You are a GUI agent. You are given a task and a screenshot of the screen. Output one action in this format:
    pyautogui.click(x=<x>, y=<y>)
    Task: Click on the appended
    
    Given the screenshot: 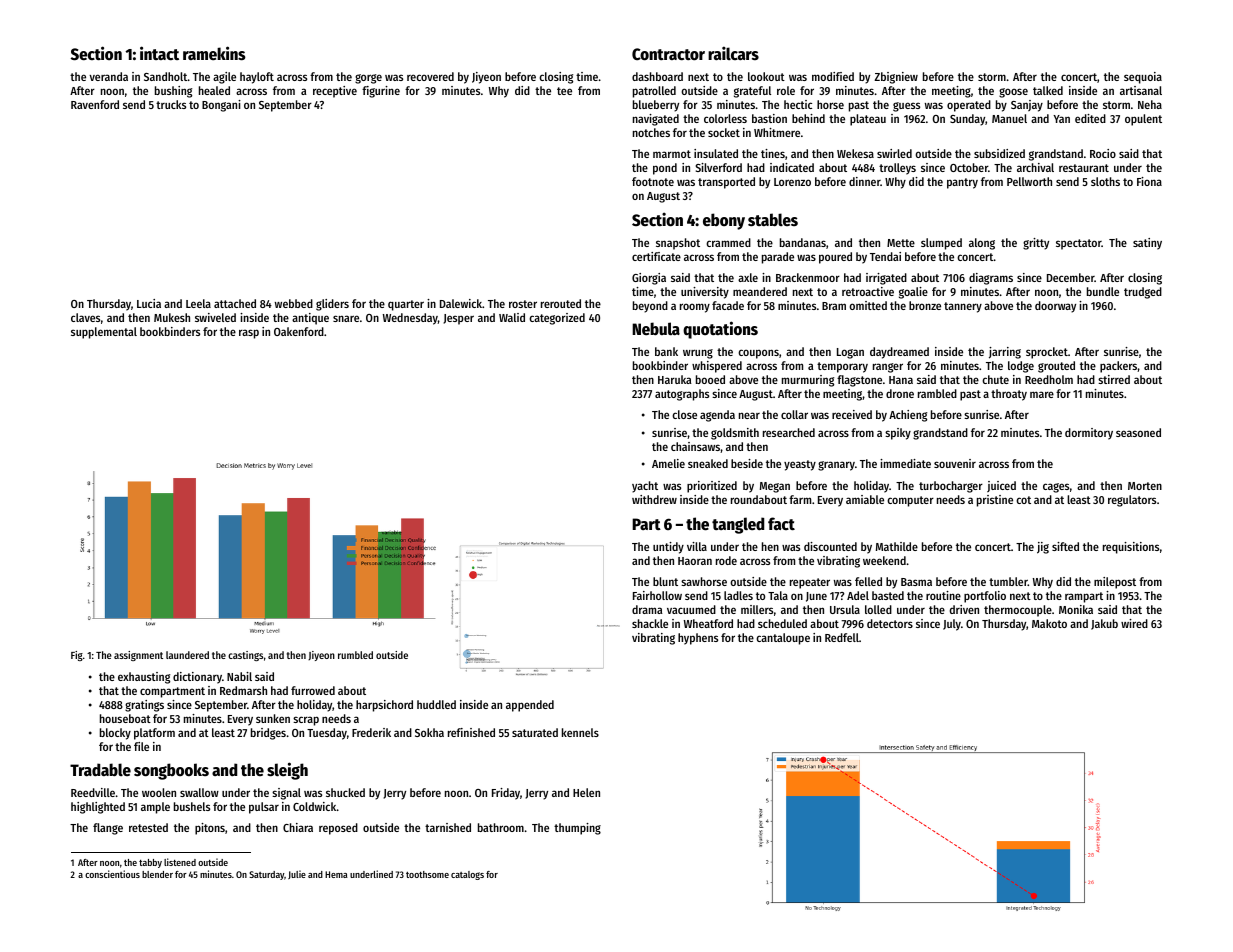 What is the action you would take?
    pyautogui.click(x=530, y=706)
